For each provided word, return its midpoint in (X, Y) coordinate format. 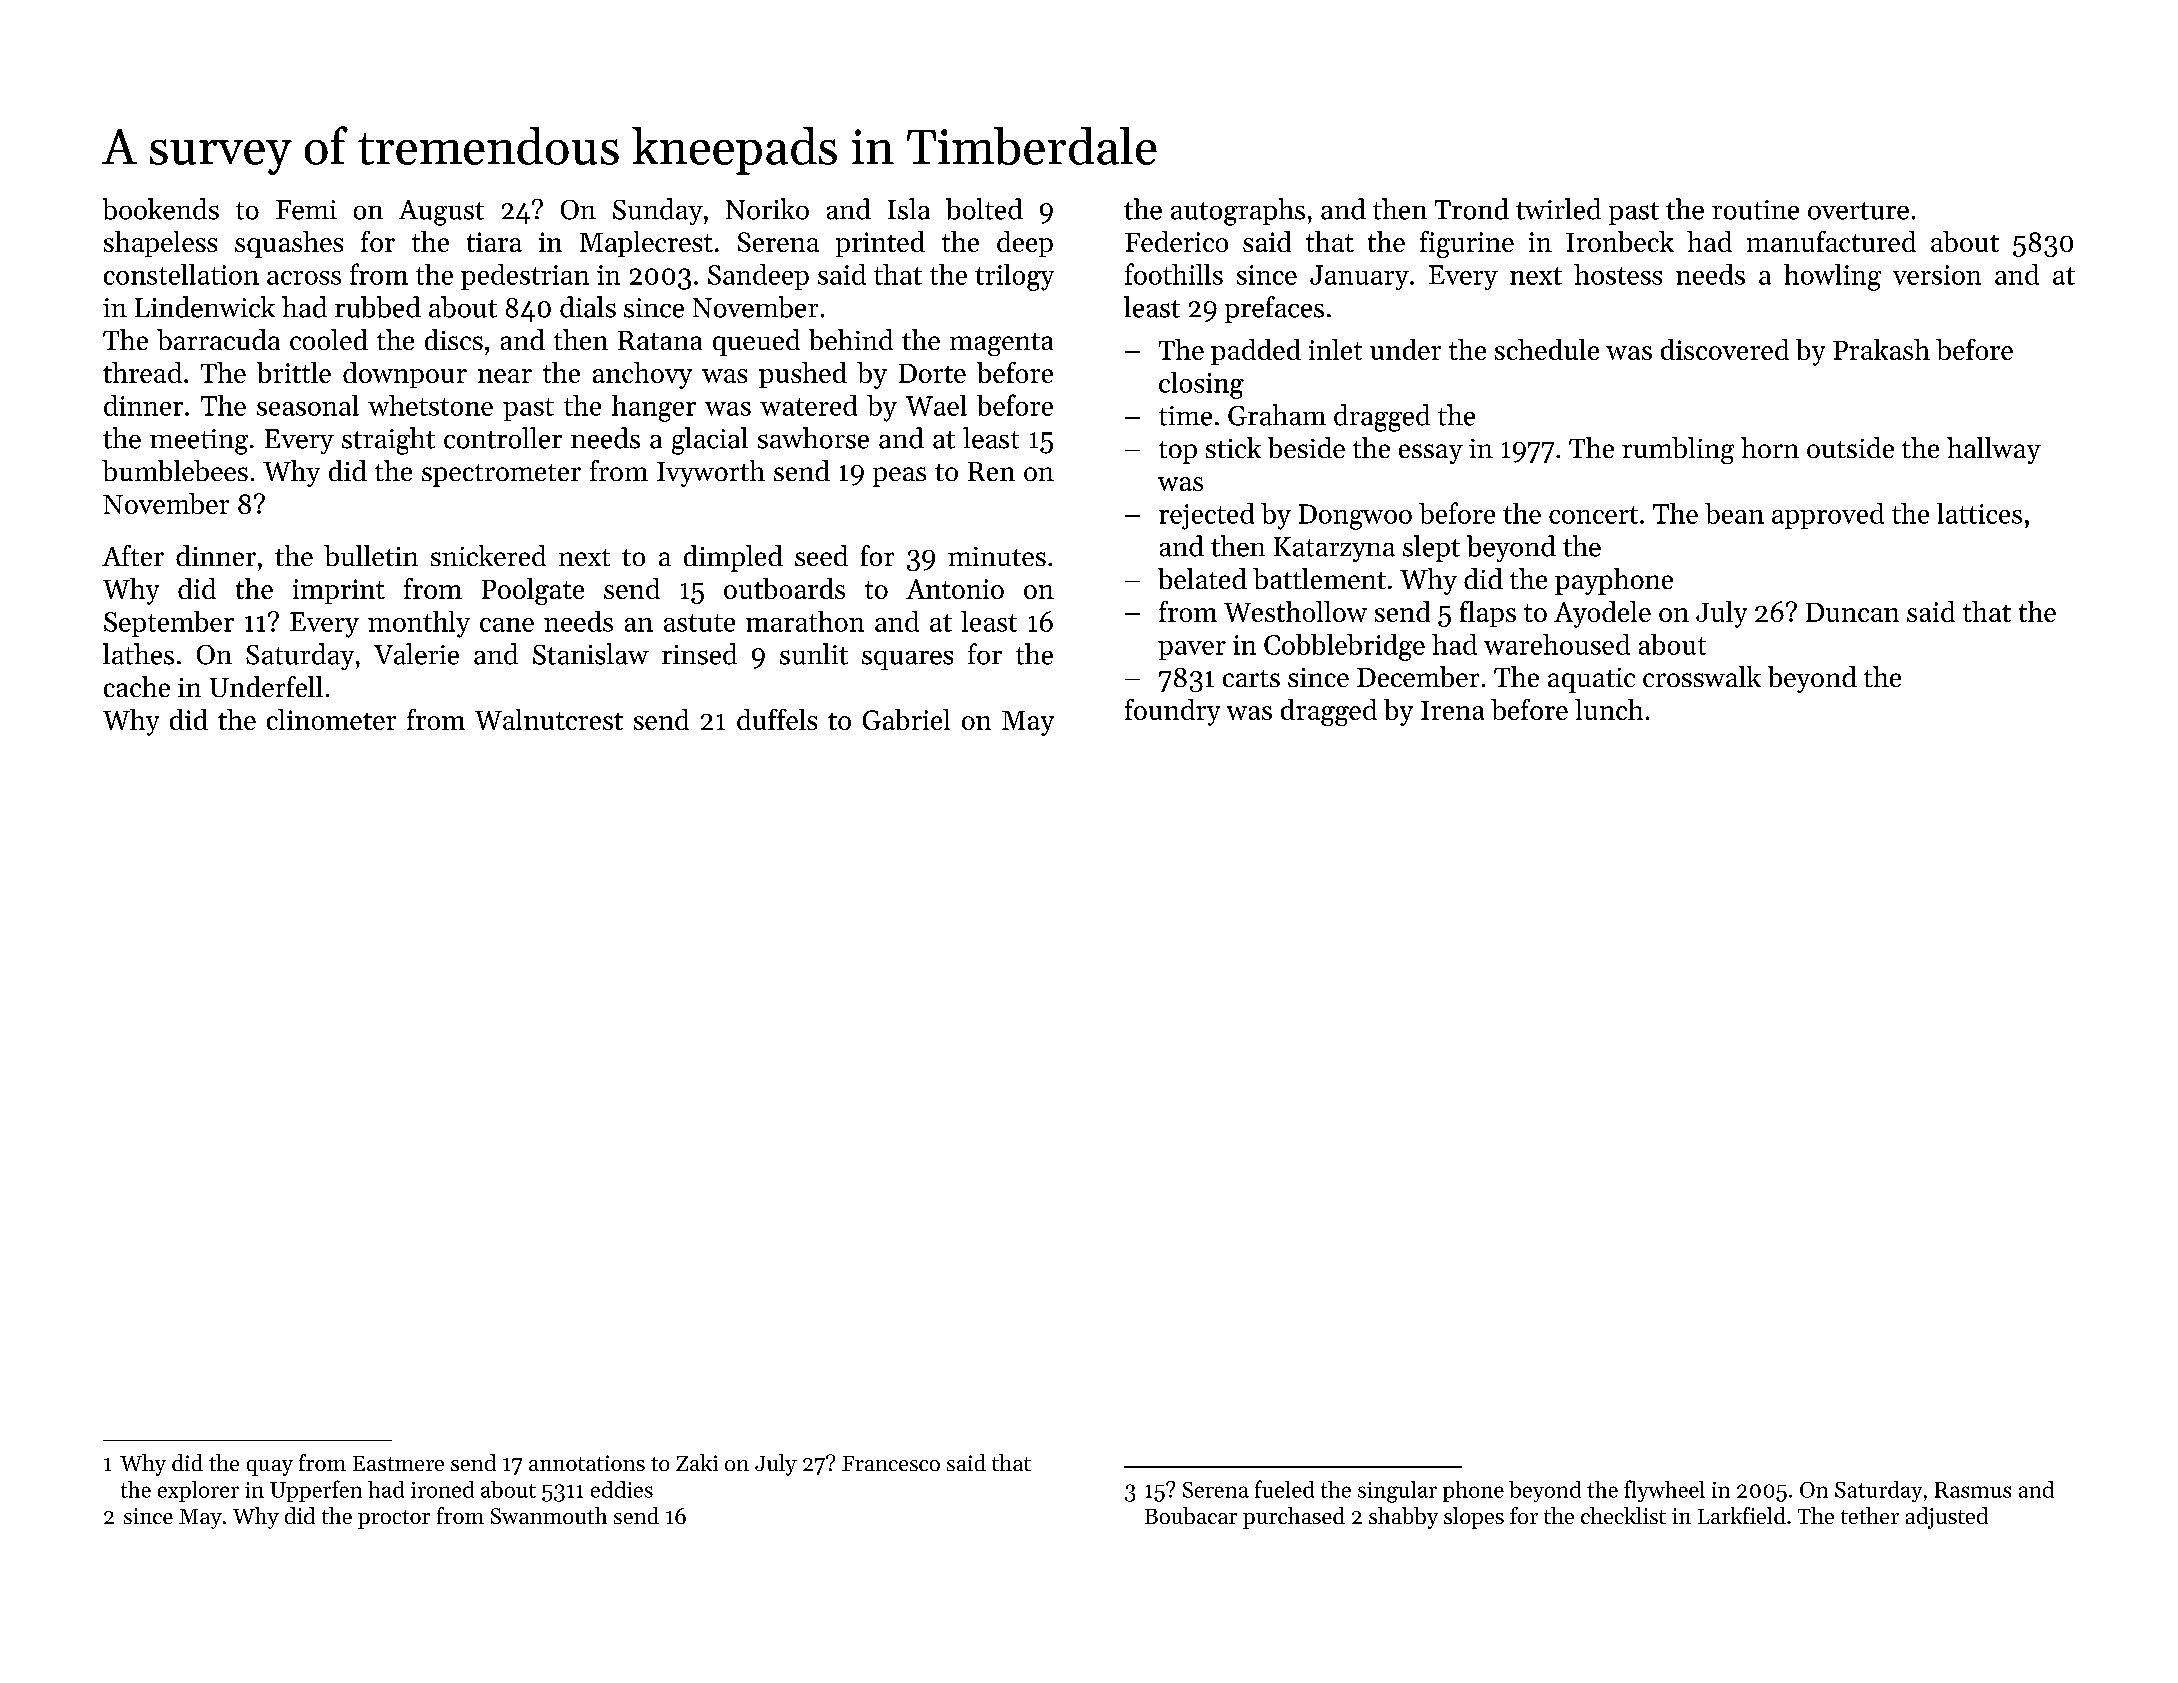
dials (588, 307)
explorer (198, 1491)
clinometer (331, 719)
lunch (1609, 709)
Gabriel (906, 719)
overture (1858, 211)
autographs (1238, 212)
